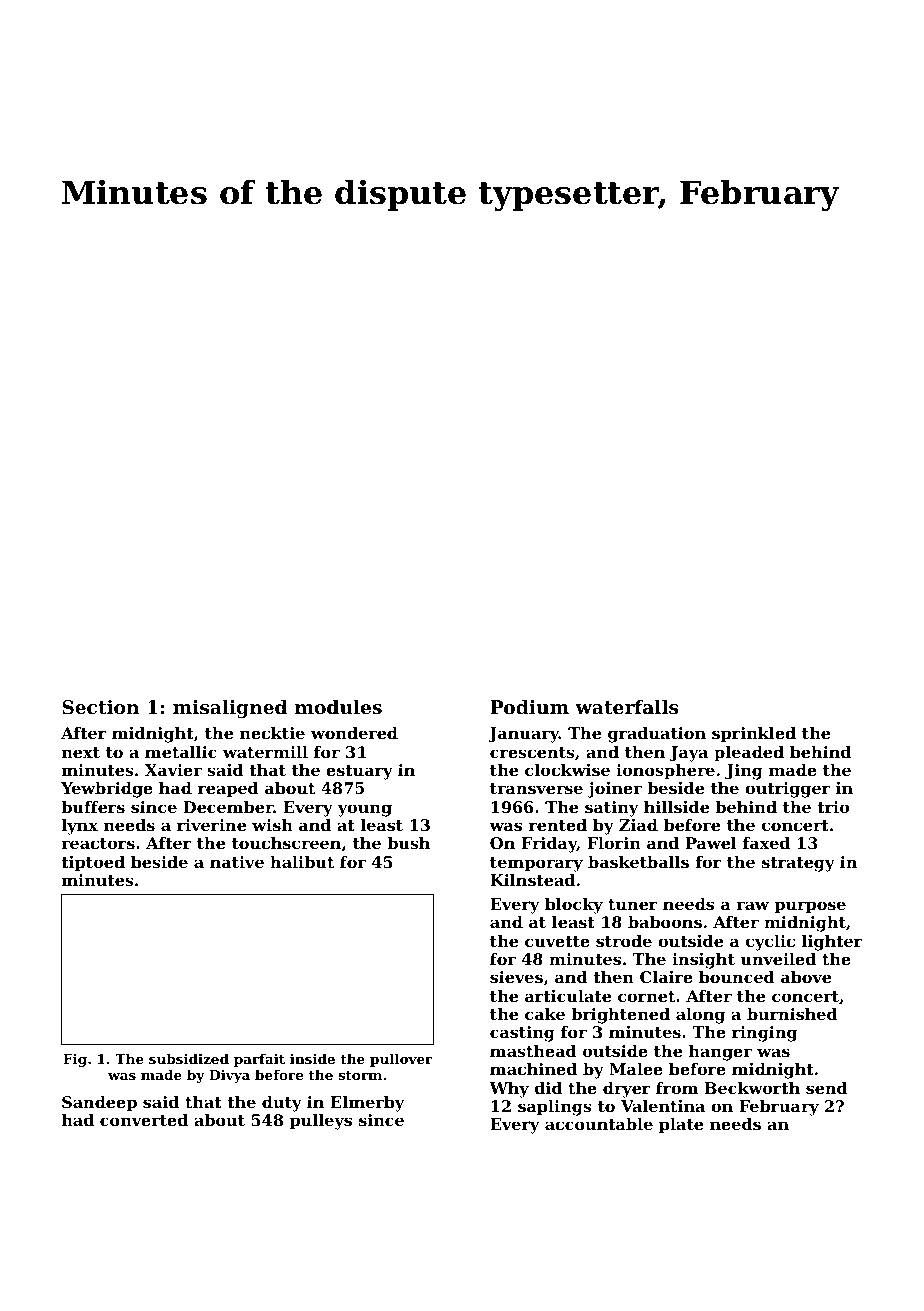 This document has width=924, height=1311. What do you see at coordinates (744, 772) in the document?
I see `Jing` at bounding box center [744, 772].
